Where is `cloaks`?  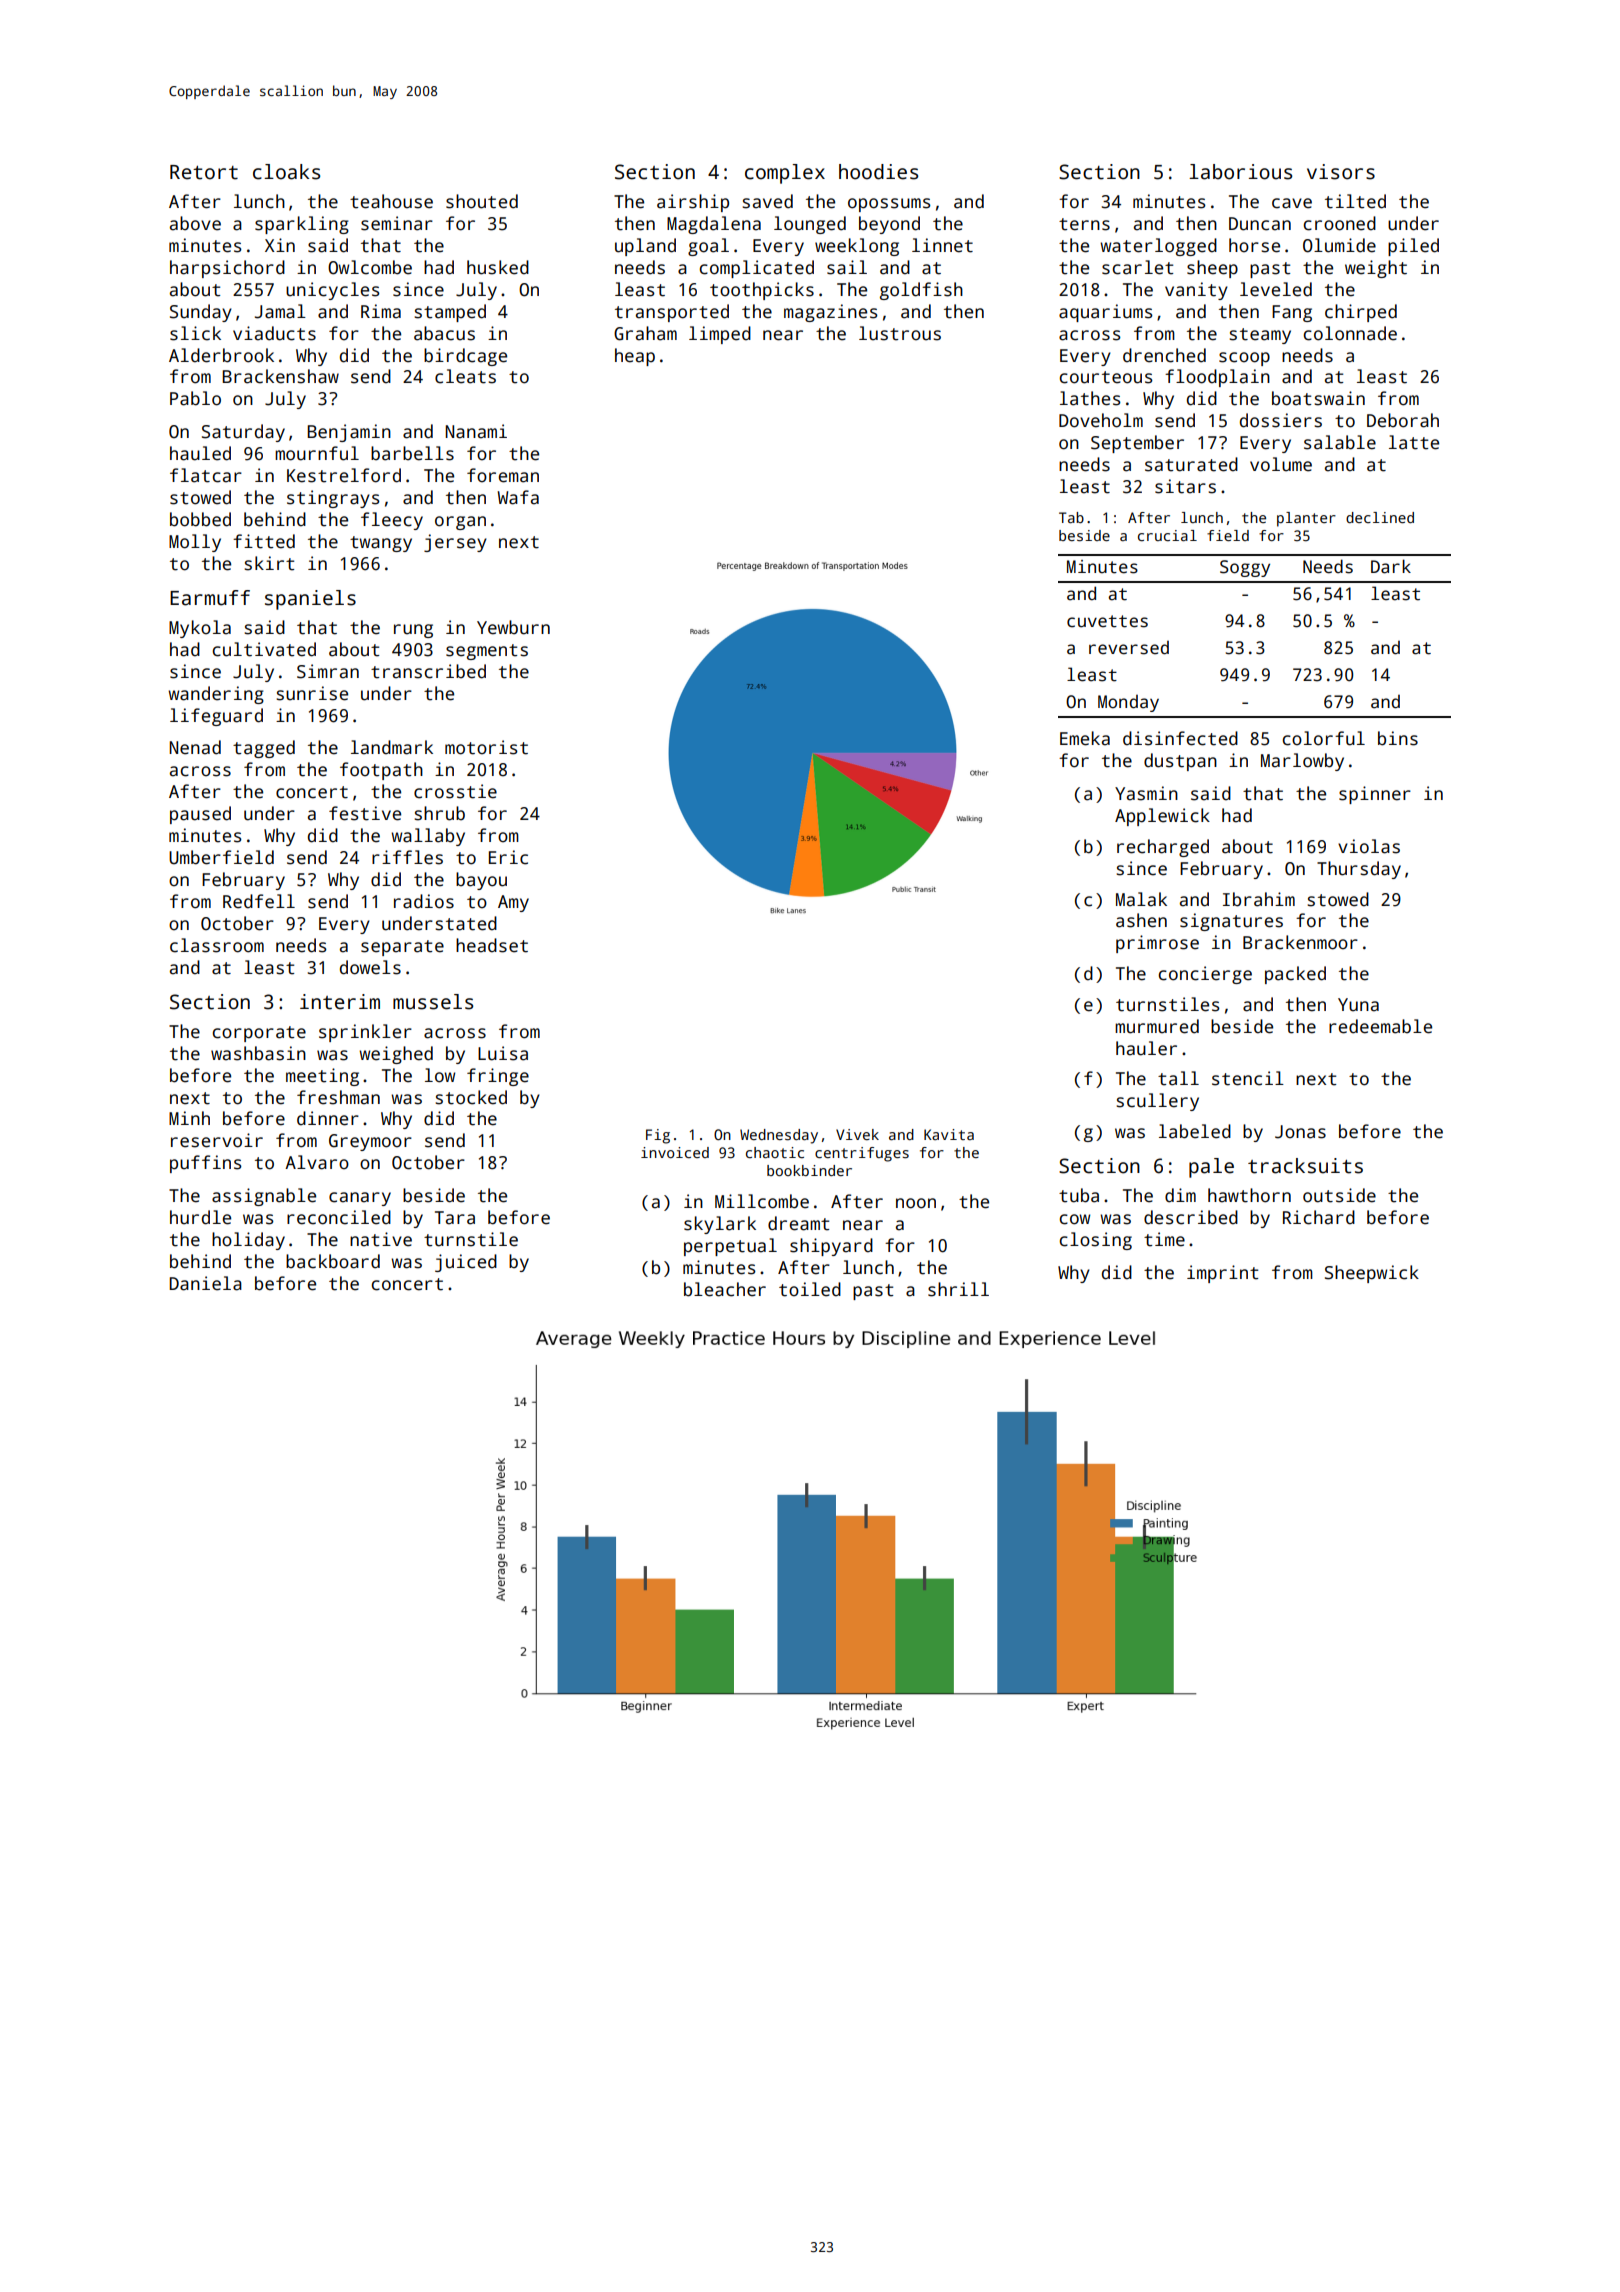
cloaks is located at coordinates (286, 172).
